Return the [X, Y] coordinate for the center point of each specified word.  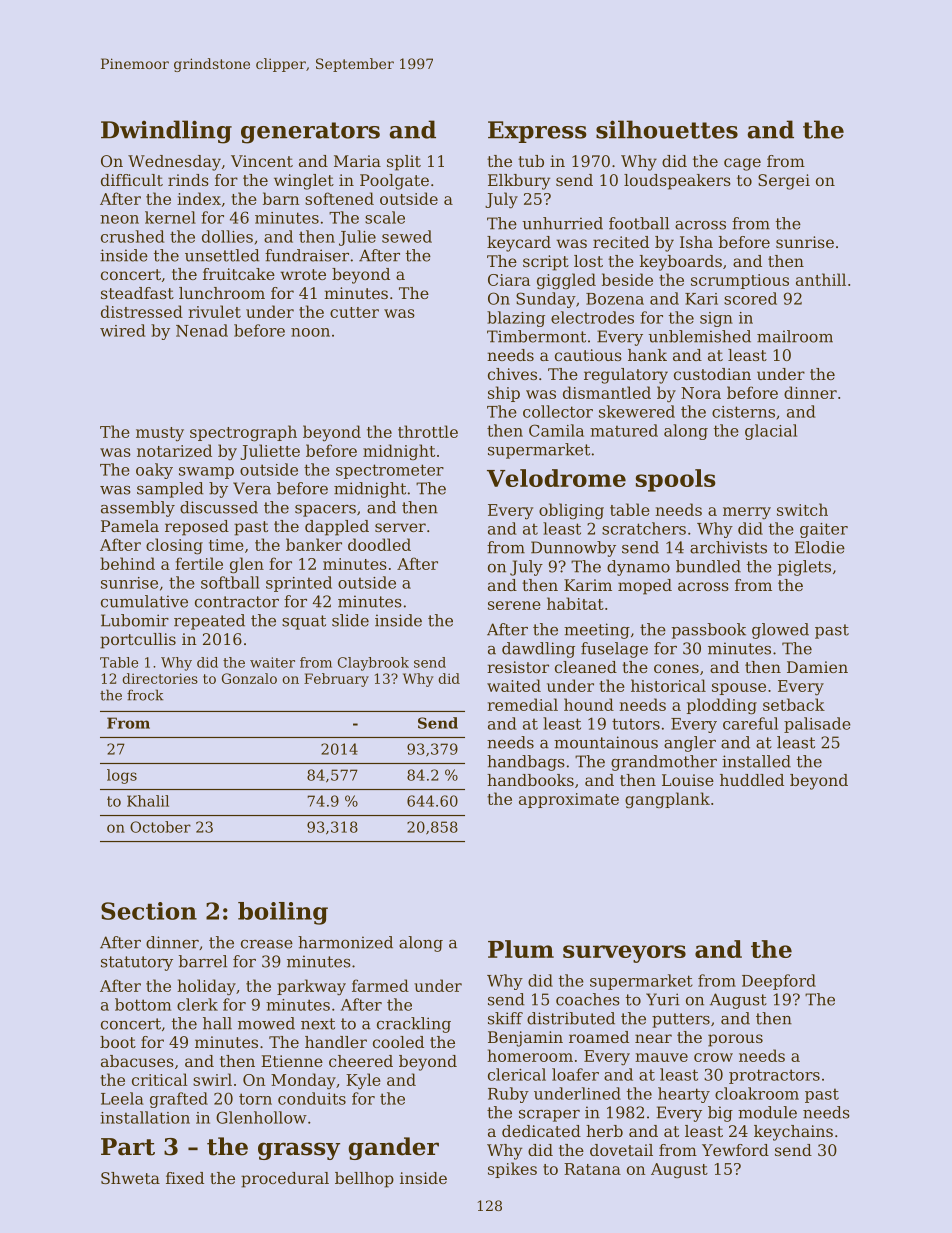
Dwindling [166, 132]
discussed [219, 507]
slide [350, 620]
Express [537, 132]
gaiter [824, 530]
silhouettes [667, 129]
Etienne [292, 1061]
